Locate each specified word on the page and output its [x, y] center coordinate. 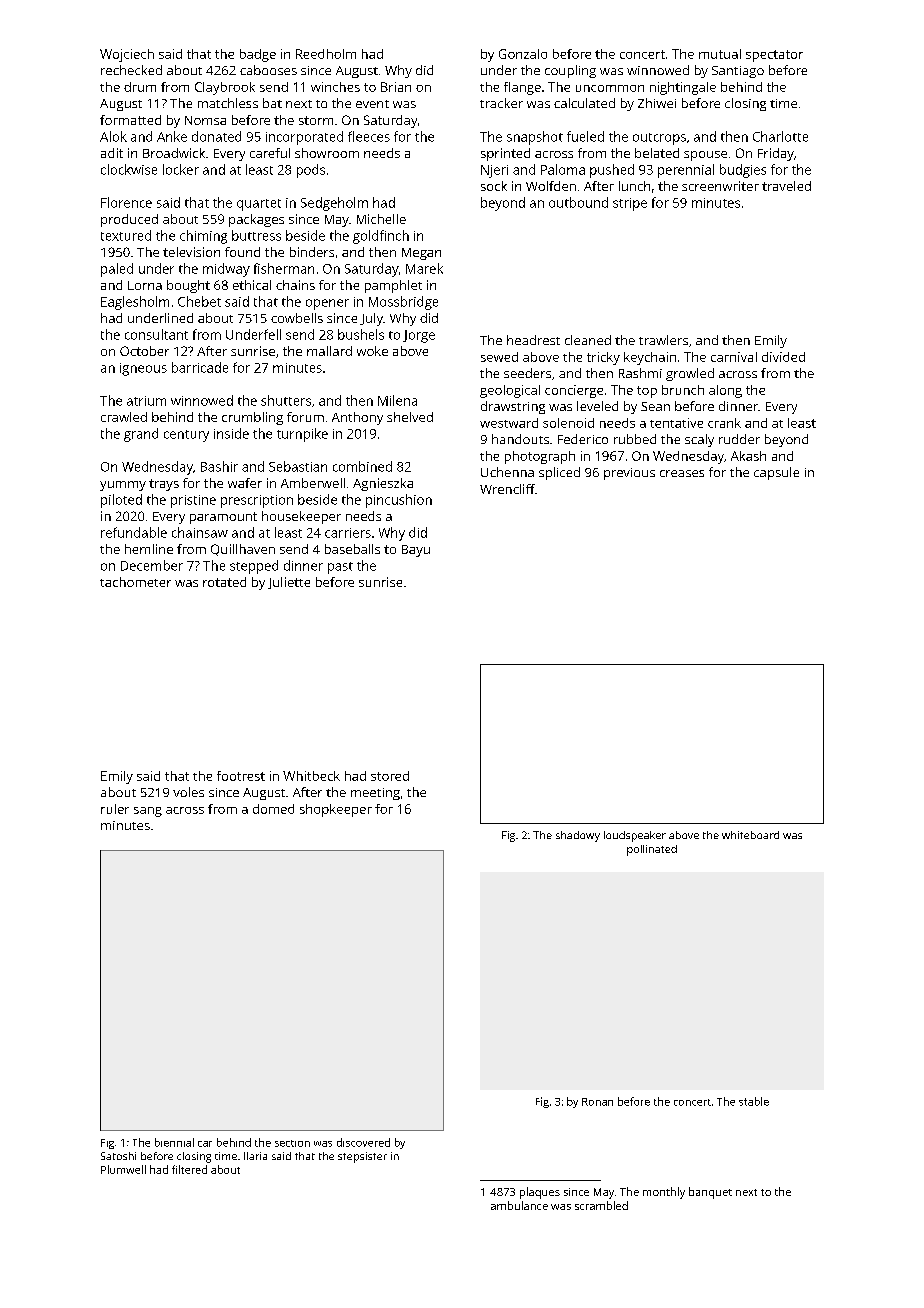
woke [372, 351]
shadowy [578, 836]
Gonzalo [523, 54]
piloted [121, 501]
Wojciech [127, 55]
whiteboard [750, 835]
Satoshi [118, 1156]
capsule [776, 473]
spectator [774, 56]
